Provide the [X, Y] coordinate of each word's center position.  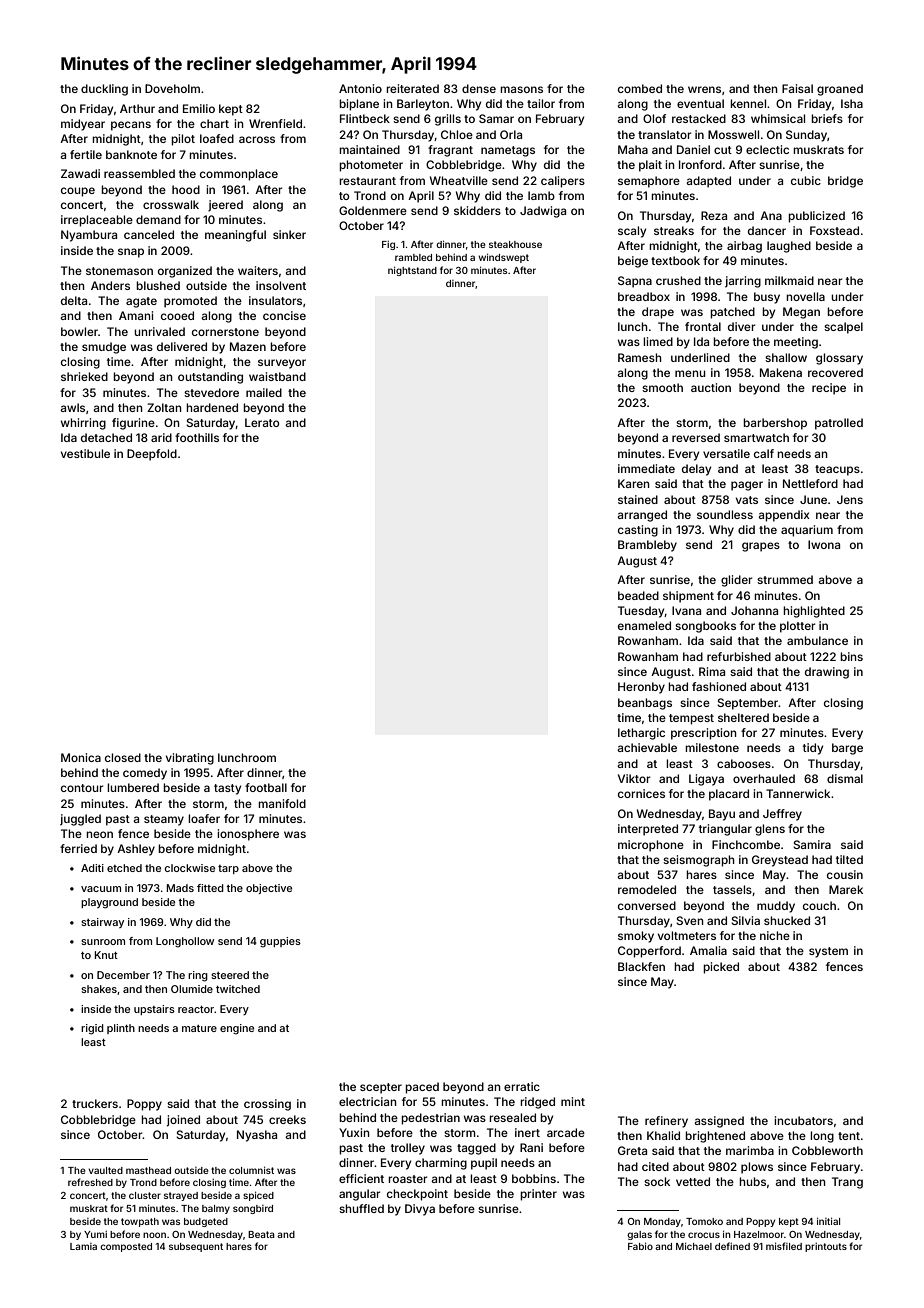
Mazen [248, 346]
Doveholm [172, 88]
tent [849, 1136]
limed [658, 341]
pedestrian [430, 1119]
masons [521, 89]
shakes [99, 989]
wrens [704, 89]
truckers [95, 1103]
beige [633, 262]
